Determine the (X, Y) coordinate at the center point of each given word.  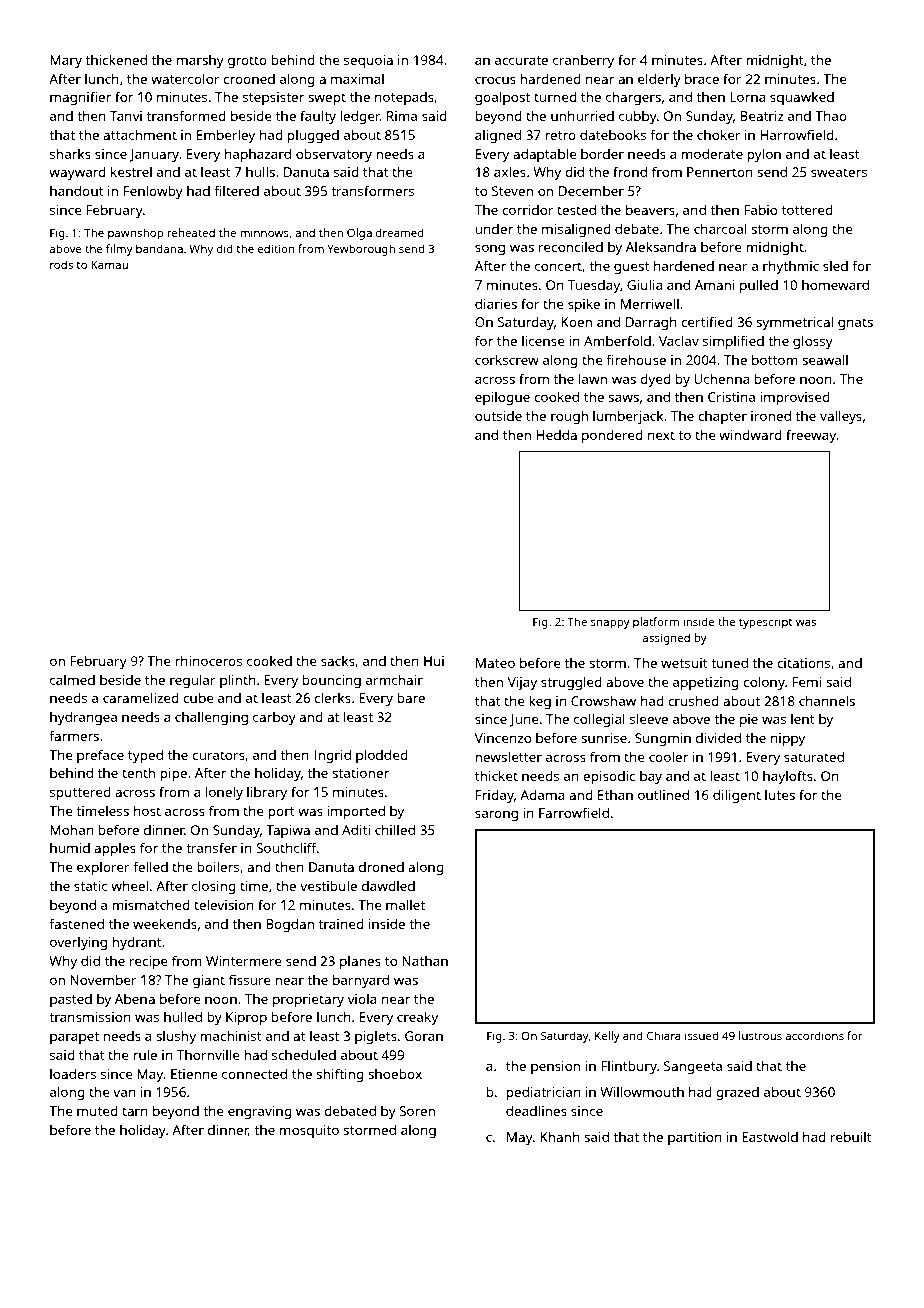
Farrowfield (574, 812)
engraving (260, 1112)
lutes (780, 795)
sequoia (368, 61)
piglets (376, 1037)
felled (150, 866)
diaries (496, 304)
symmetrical (794, 323)
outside (498, 416)
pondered (612, 436)
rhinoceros (208, 661)
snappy (610, 624)
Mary (66, 61)
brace (702, 79)
